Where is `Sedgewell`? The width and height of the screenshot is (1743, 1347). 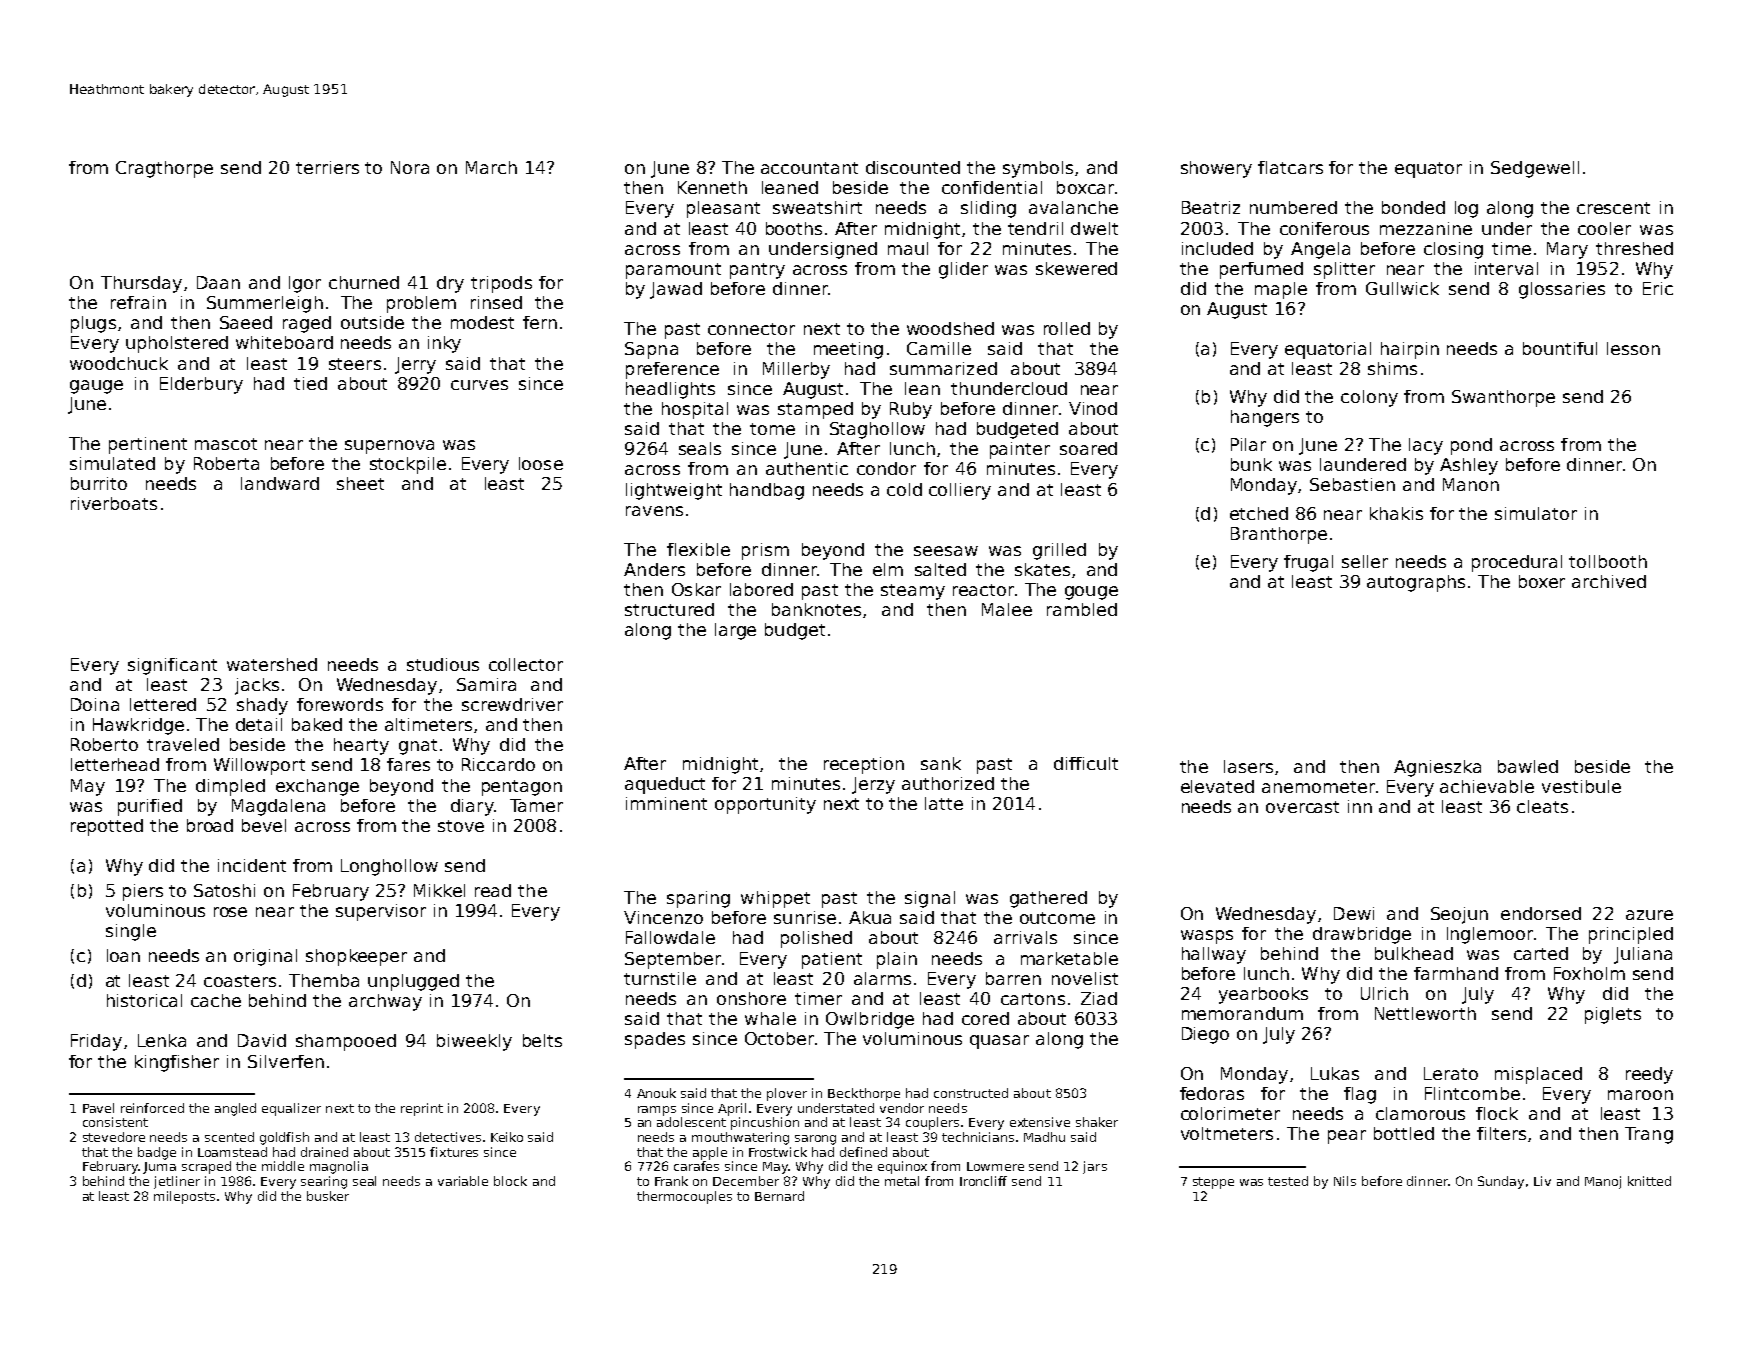 Sedgewell is located at coordinates (1535, 169).
